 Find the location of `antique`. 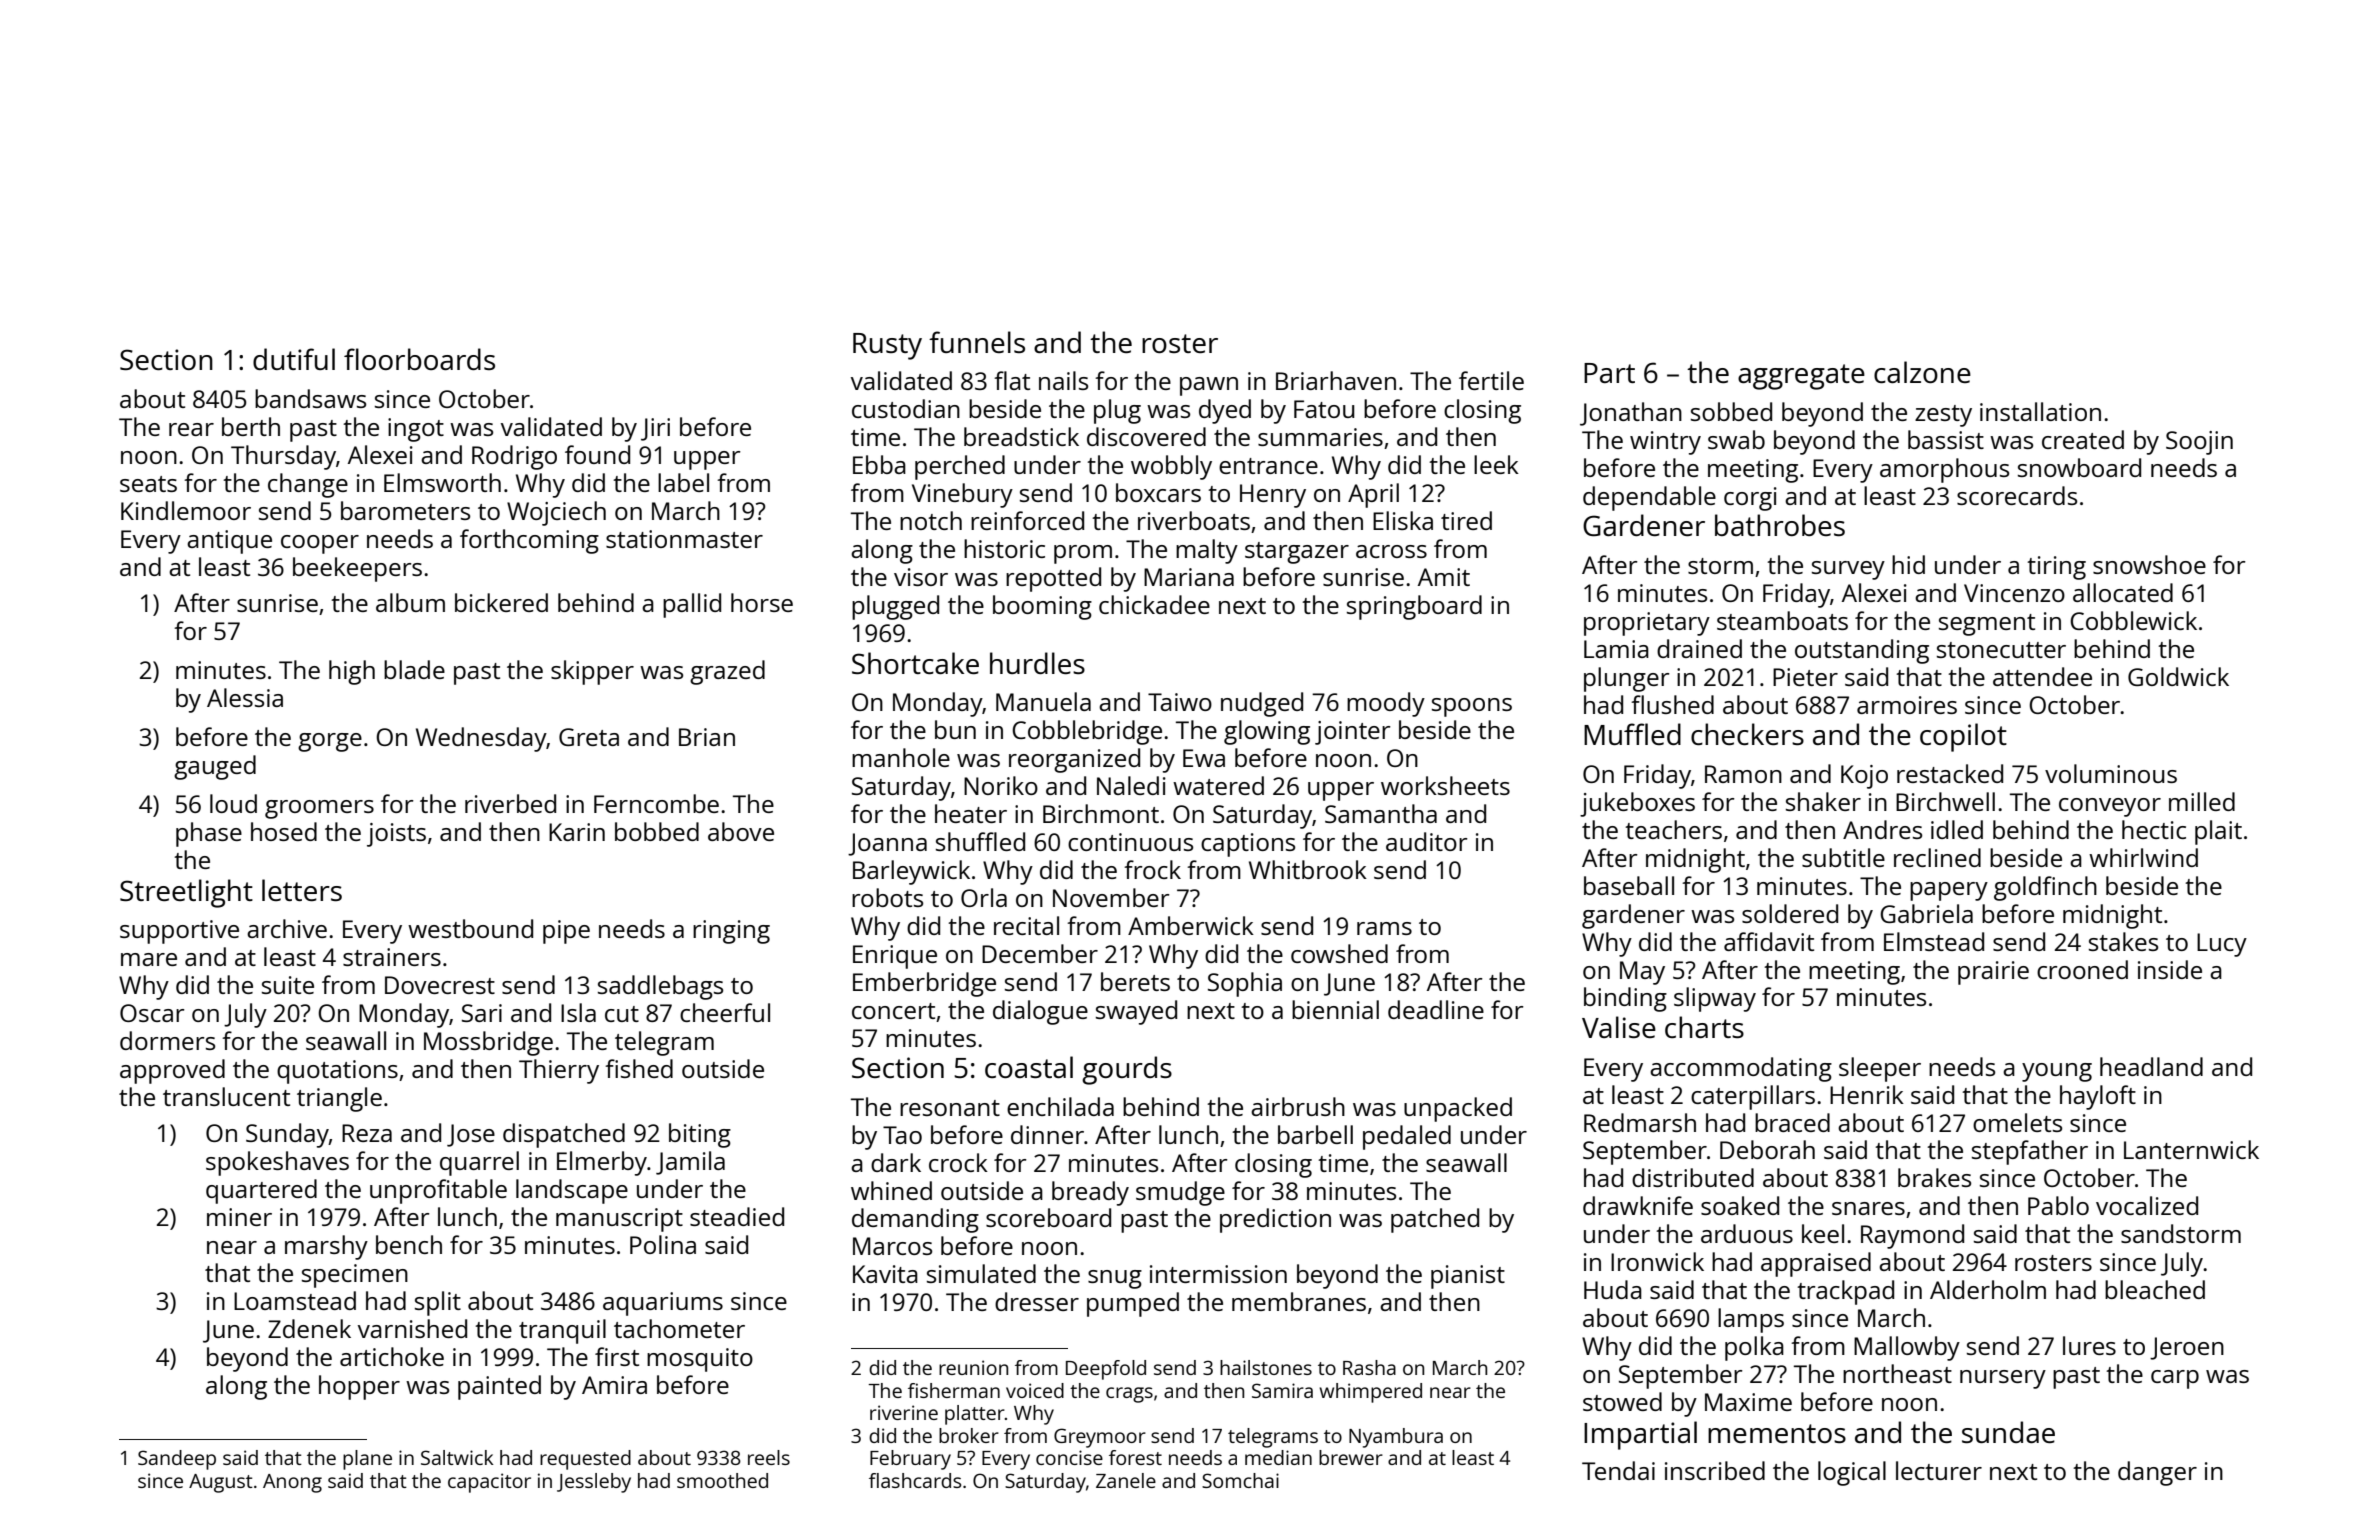

antique is located at coordinates (229, 542).
